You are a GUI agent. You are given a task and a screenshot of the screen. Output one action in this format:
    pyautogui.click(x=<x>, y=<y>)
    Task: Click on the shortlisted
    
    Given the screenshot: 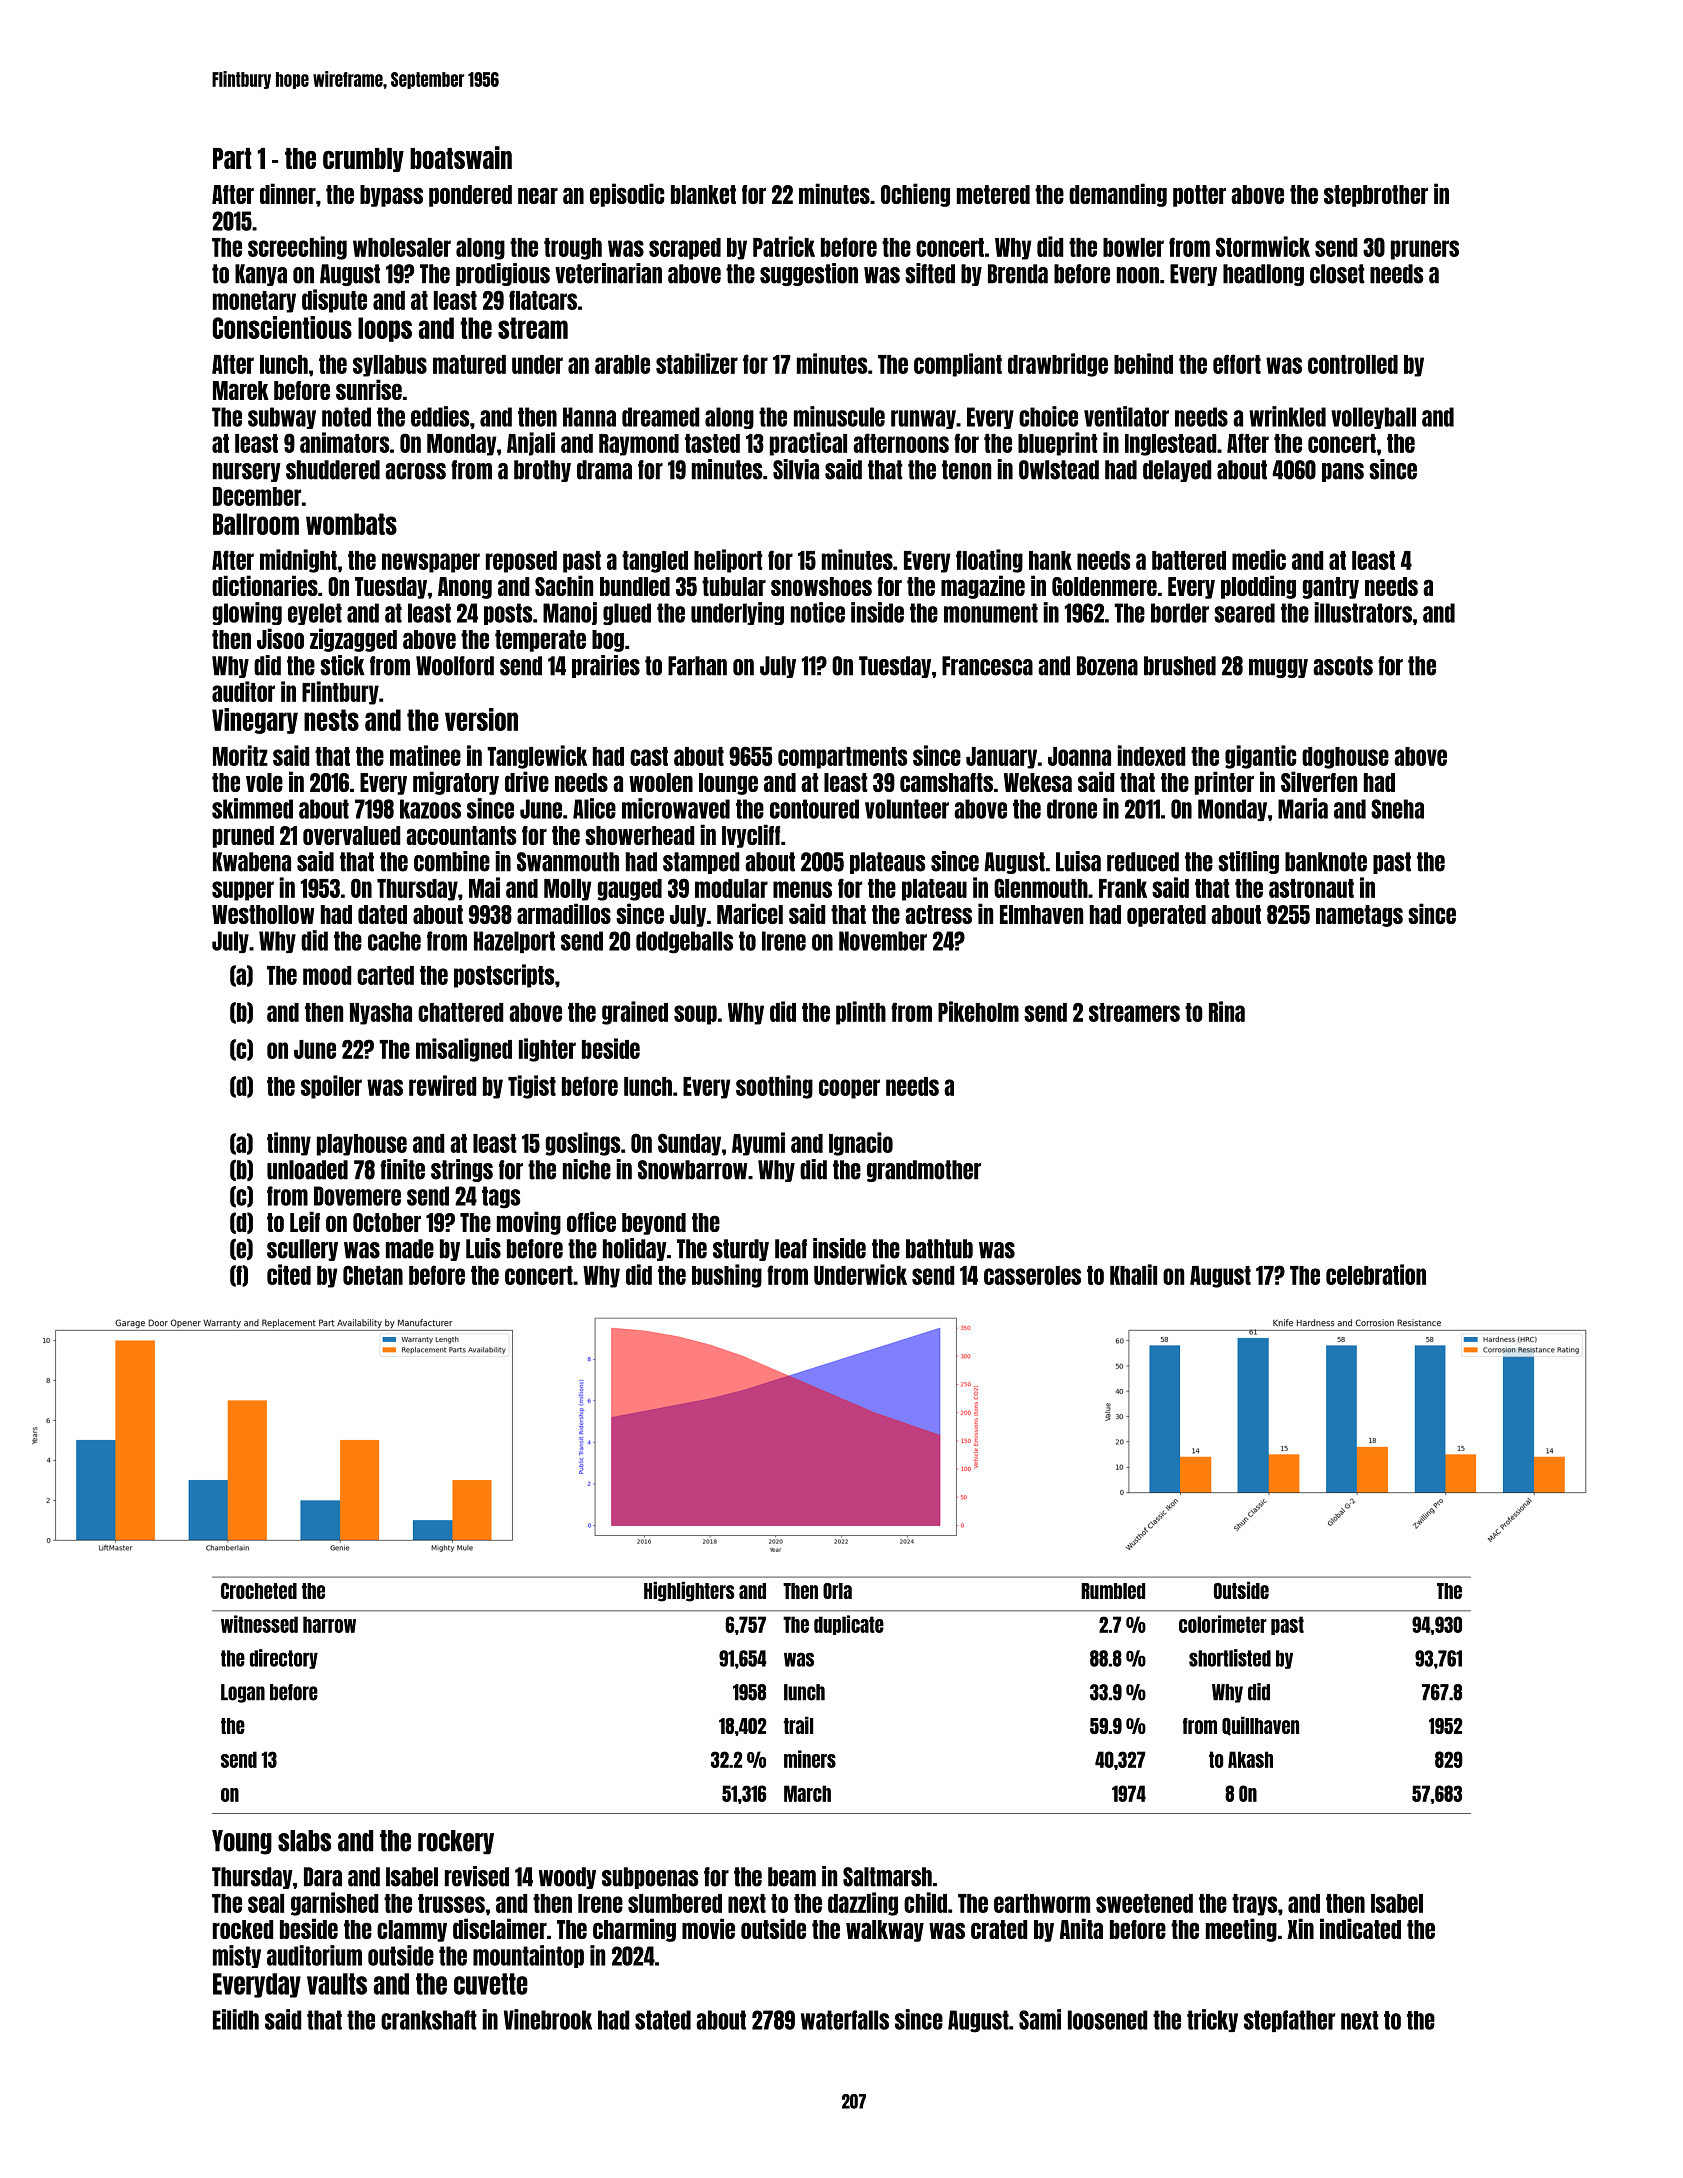 What is the action you would take?
    pyautogui.click(x=1230, y=1658)
